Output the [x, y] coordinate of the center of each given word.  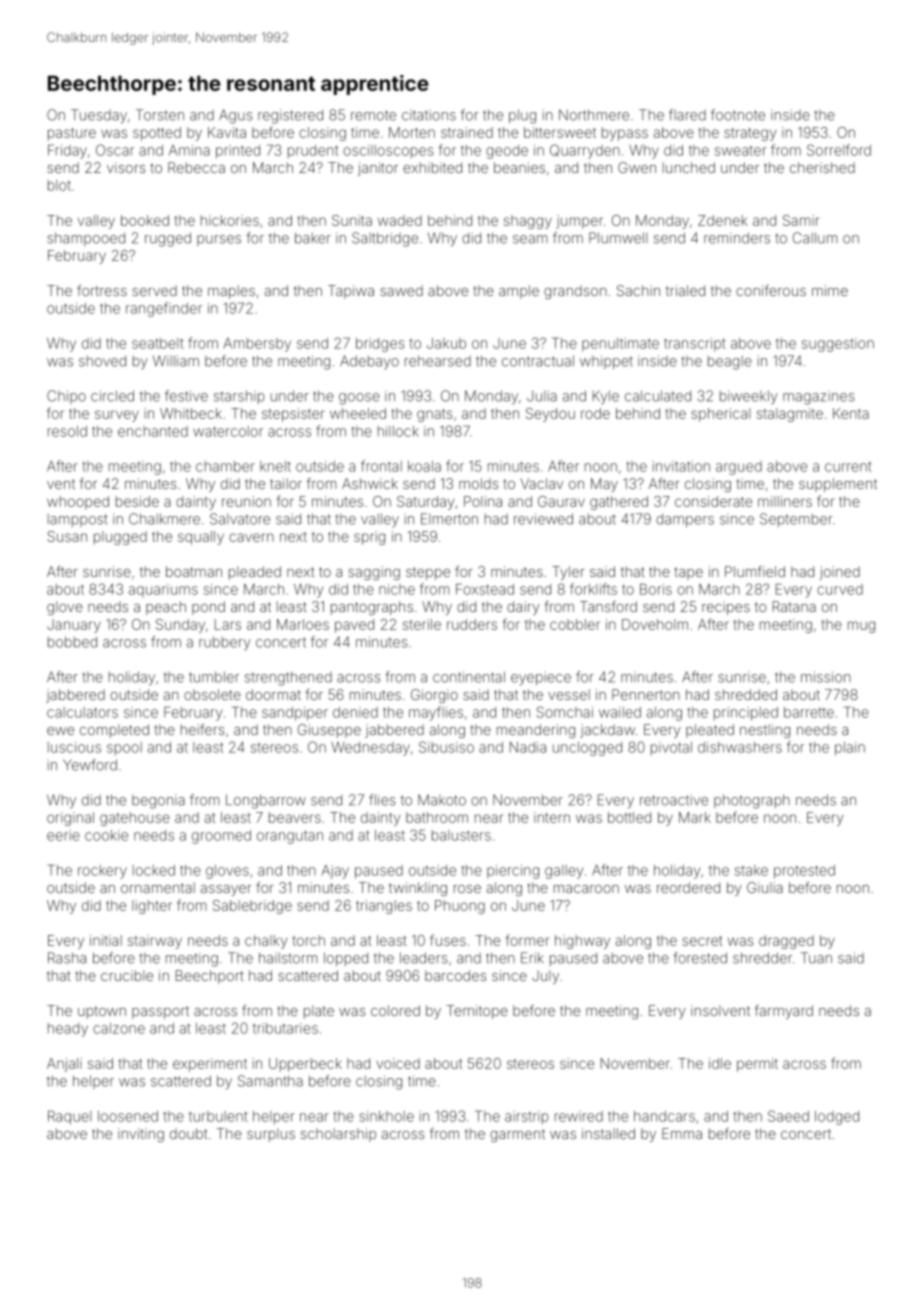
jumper [579, 222]
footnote [738, 115]
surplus [271, 1135]
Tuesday [99, 116]
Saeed [788, 1116]
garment [517, 1135]
